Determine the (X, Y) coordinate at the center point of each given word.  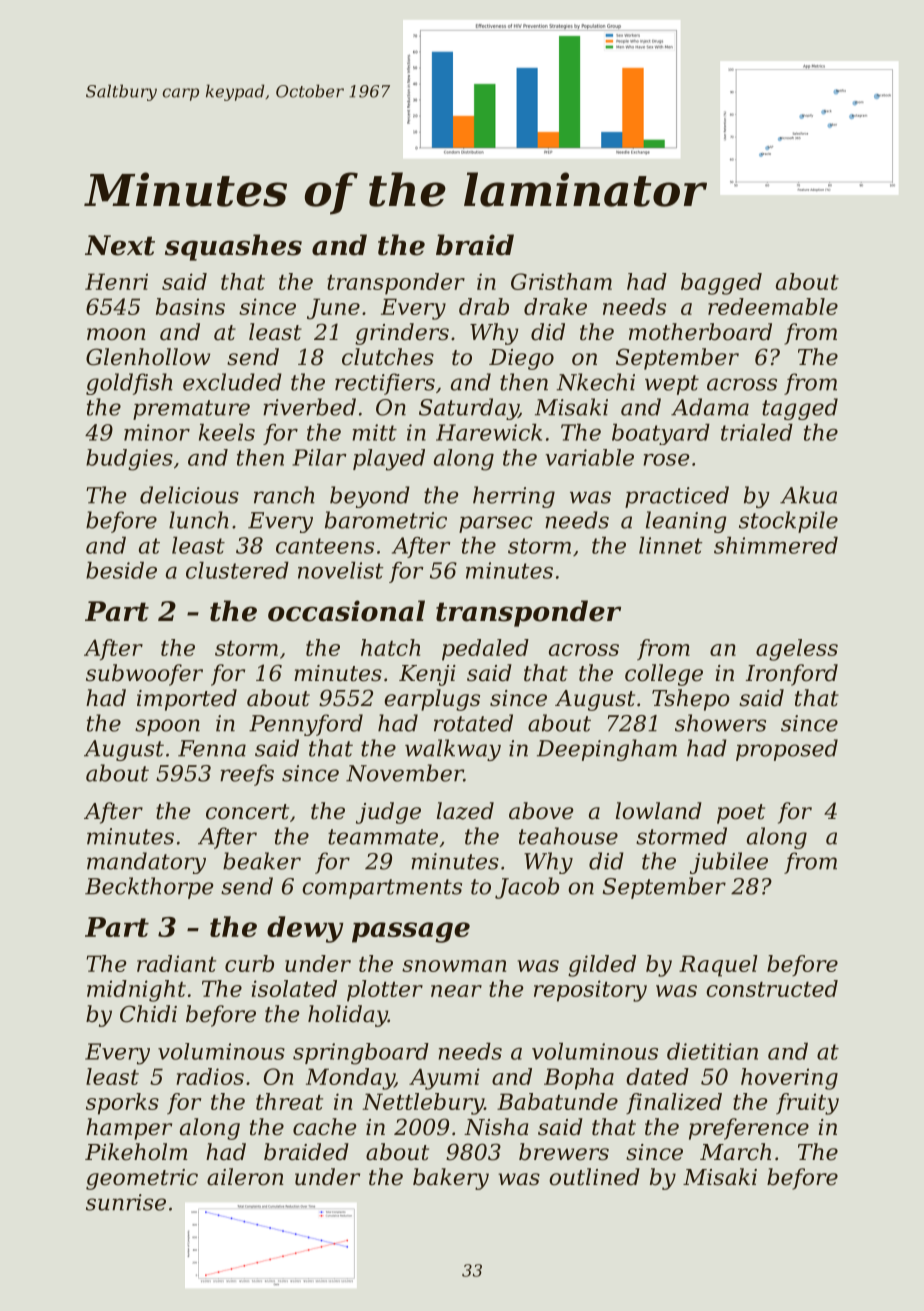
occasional (346, 611)
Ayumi (444, 1079)
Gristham (561, 281)
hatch (390, 647)
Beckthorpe (149, 888)
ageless (797, 650)
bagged (721, 284)
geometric (142, 1179)
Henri (116, 281)
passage (411, 932)
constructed (772, 988)
